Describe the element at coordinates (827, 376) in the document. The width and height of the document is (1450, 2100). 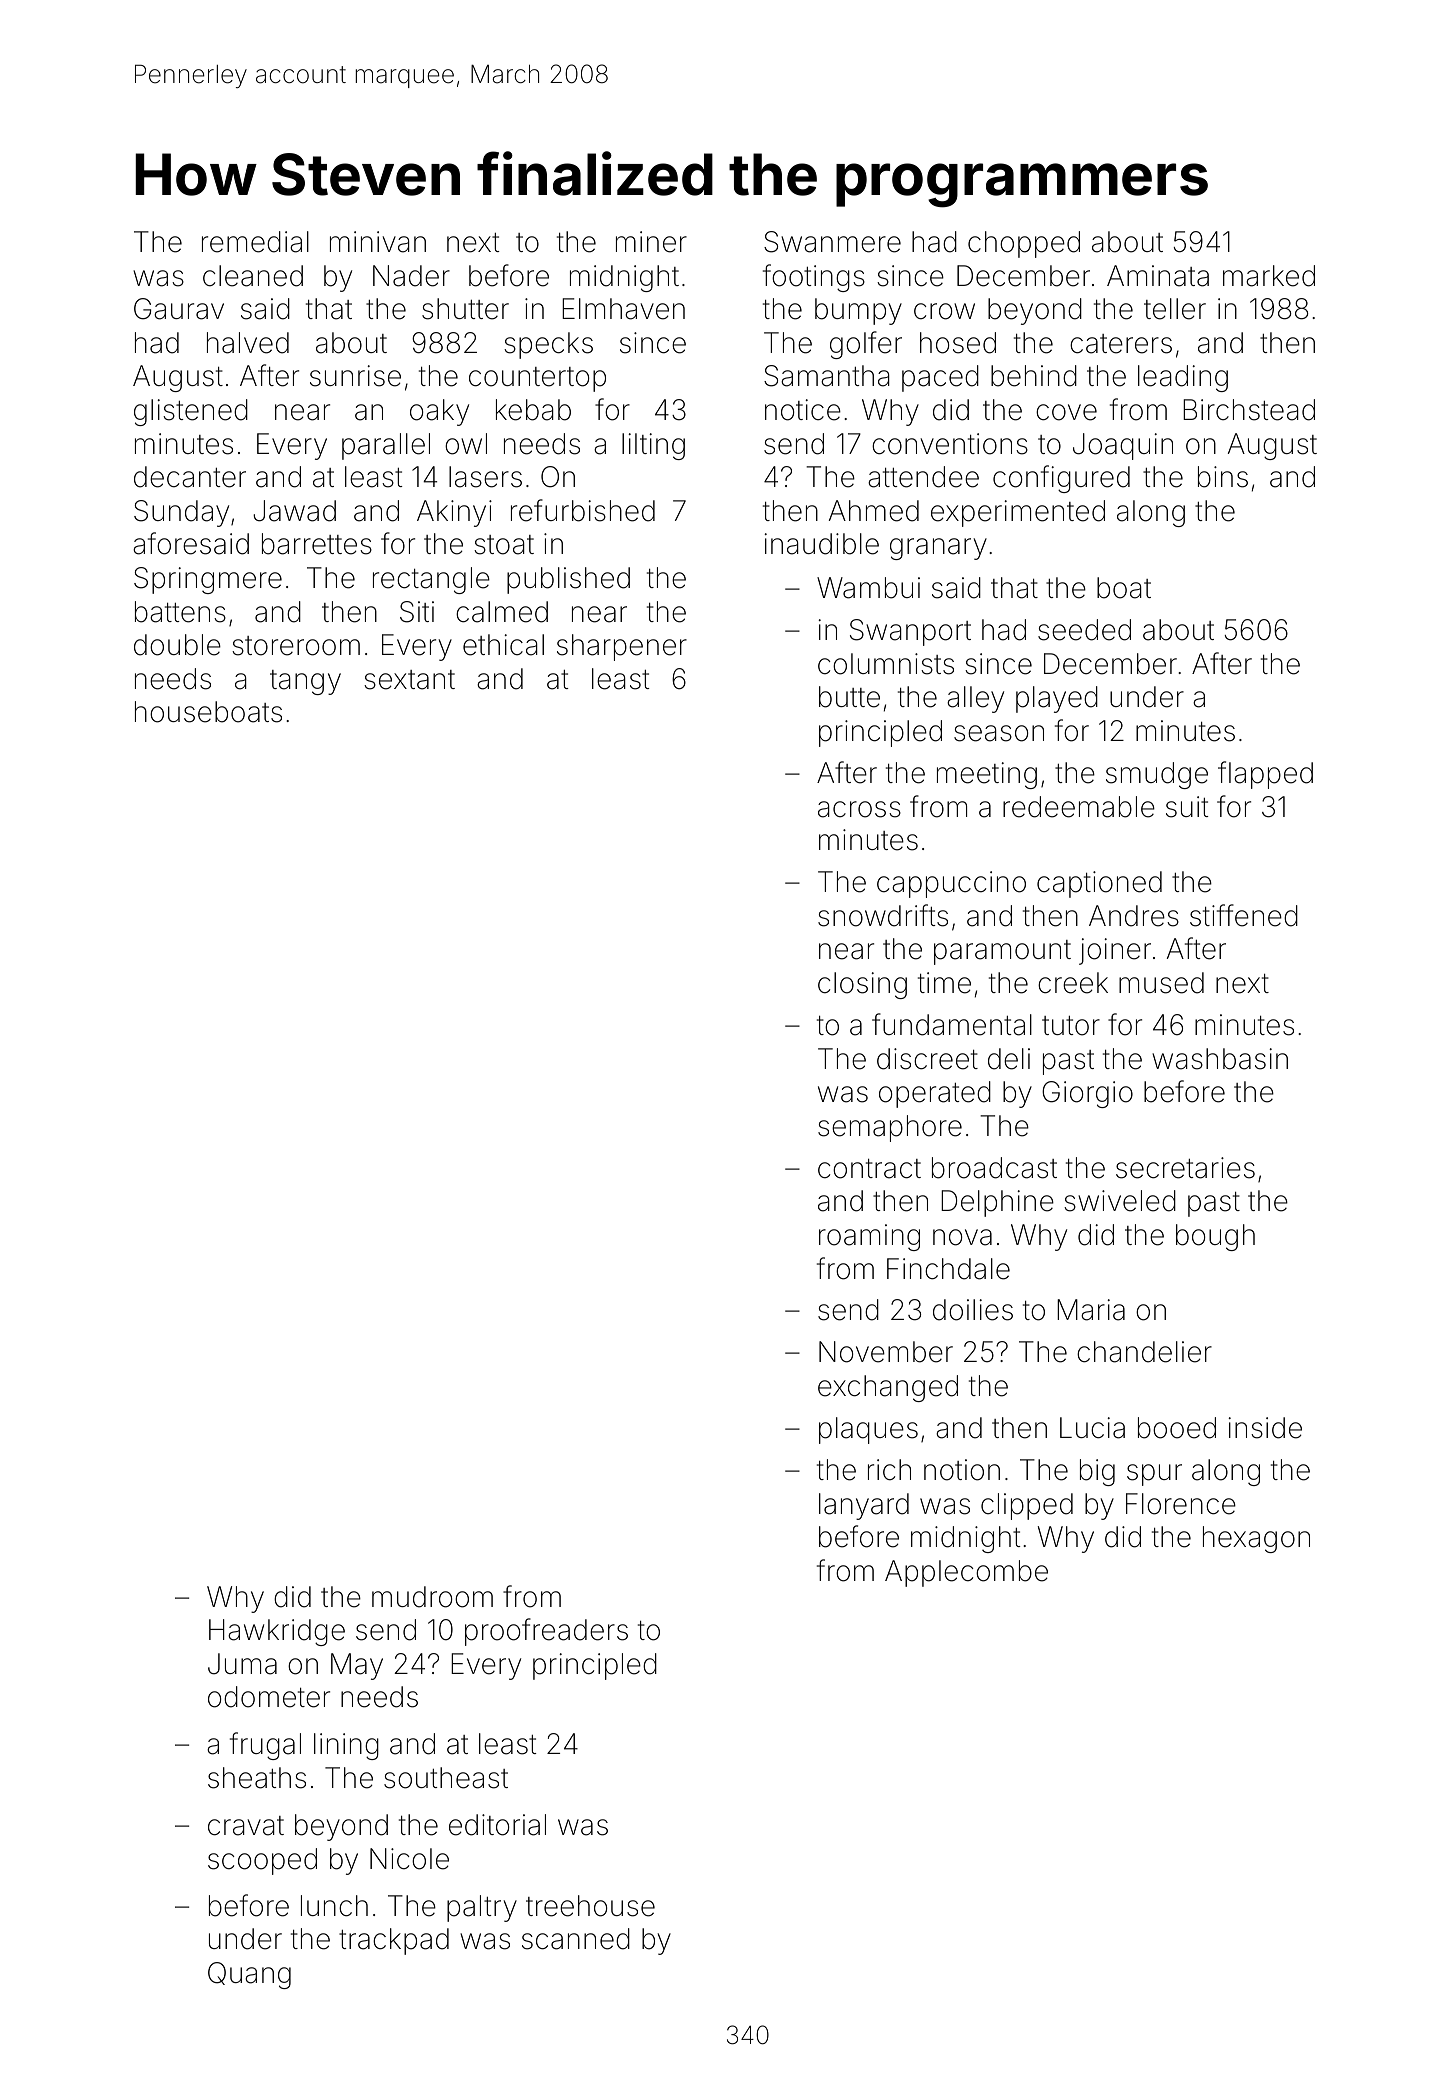
I see `Samantha` at that location.
